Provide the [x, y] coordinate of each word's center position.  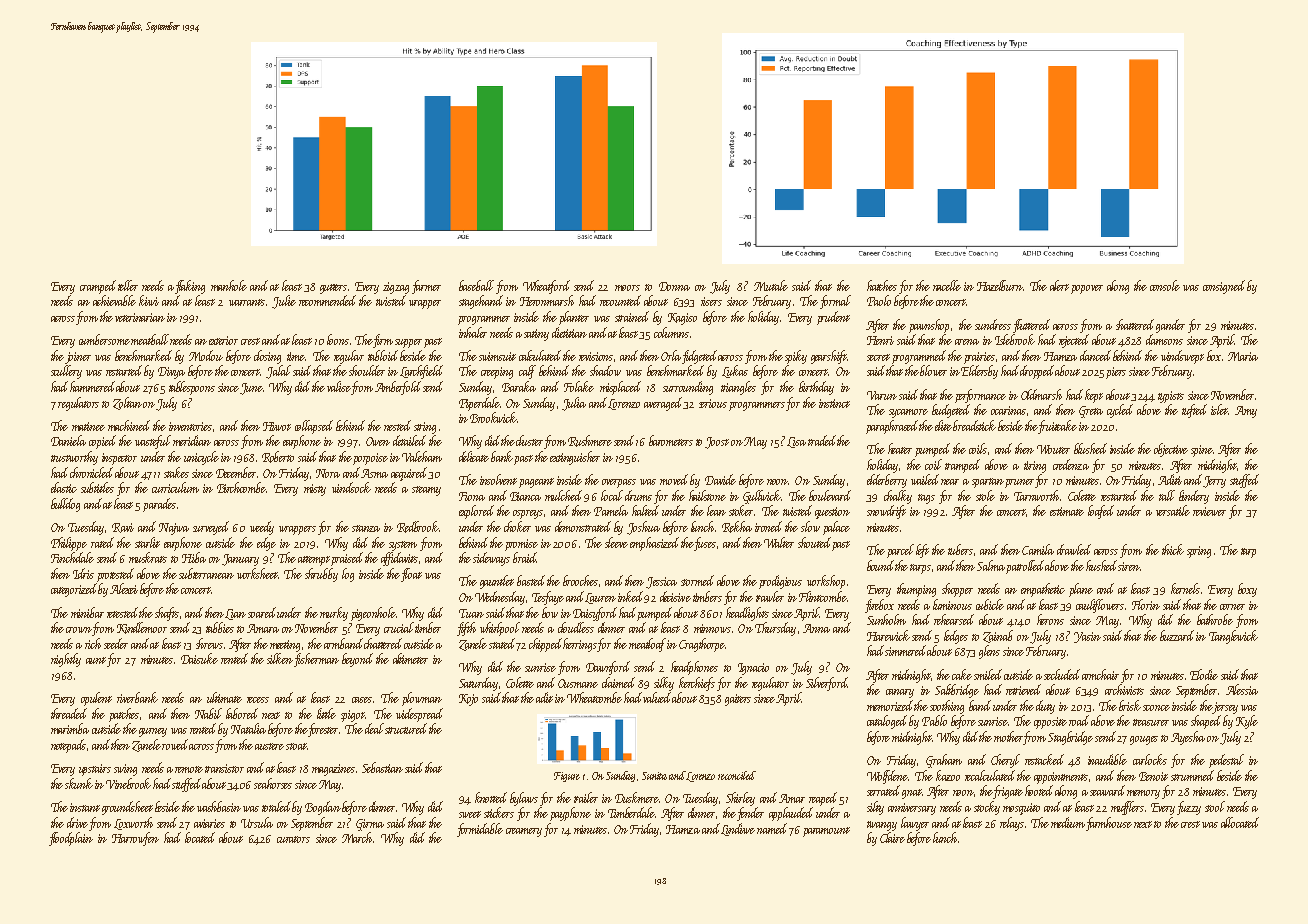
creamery [524, 832]
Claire [892, 837]
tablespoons [192, 388]
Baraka [519, 386]
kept [1094, 396]
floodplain [71, 839]
